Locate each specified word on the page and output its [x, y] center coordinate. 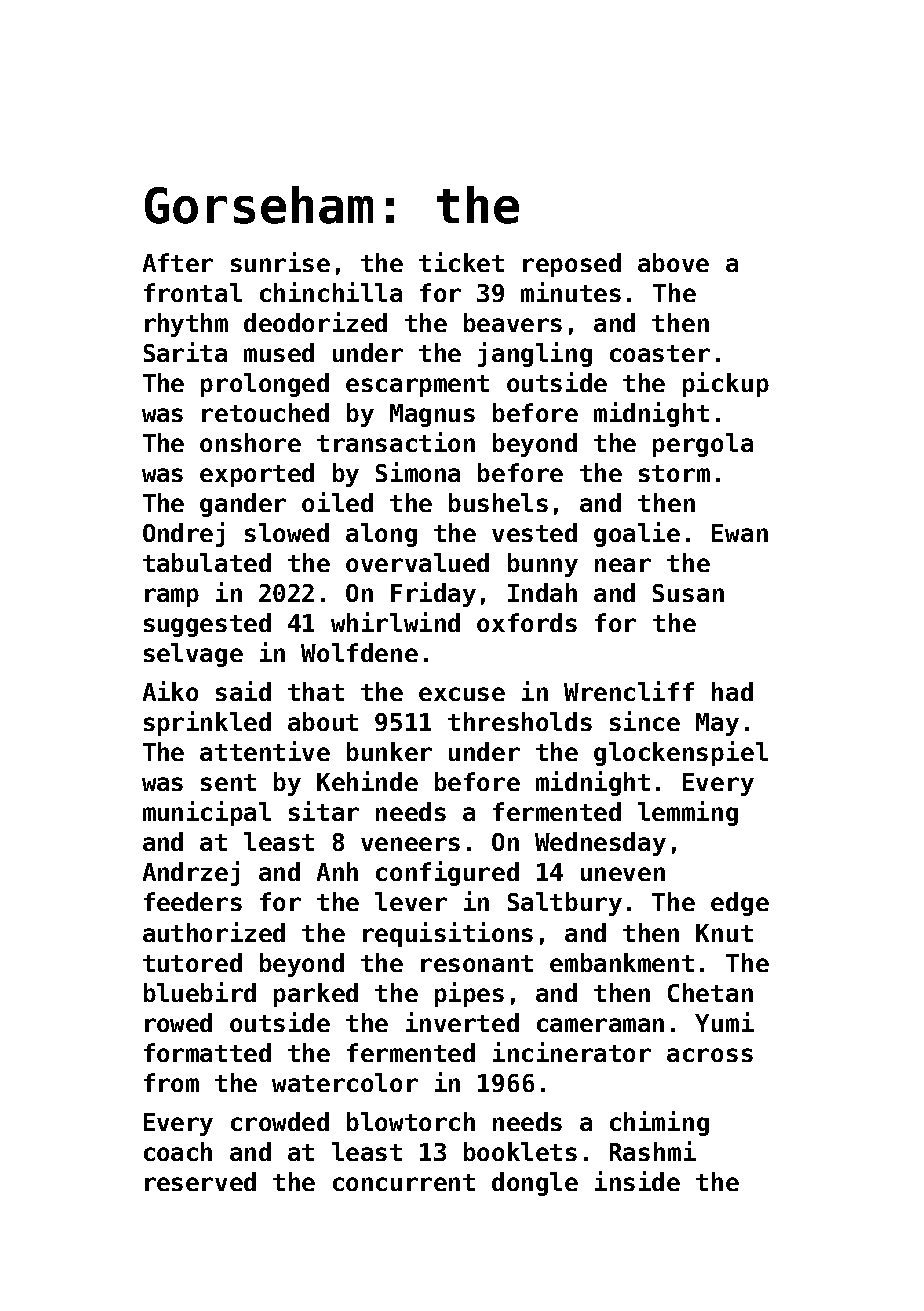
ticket [461, 262]
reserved [200, 1181]
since [645, 721]
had [732, 691]
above [673, 262]
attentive [265, 751]
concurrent [404, 1182]
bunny [543, 565]
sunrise [280, 262]
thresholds [520, 721]
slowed [287, 532]
